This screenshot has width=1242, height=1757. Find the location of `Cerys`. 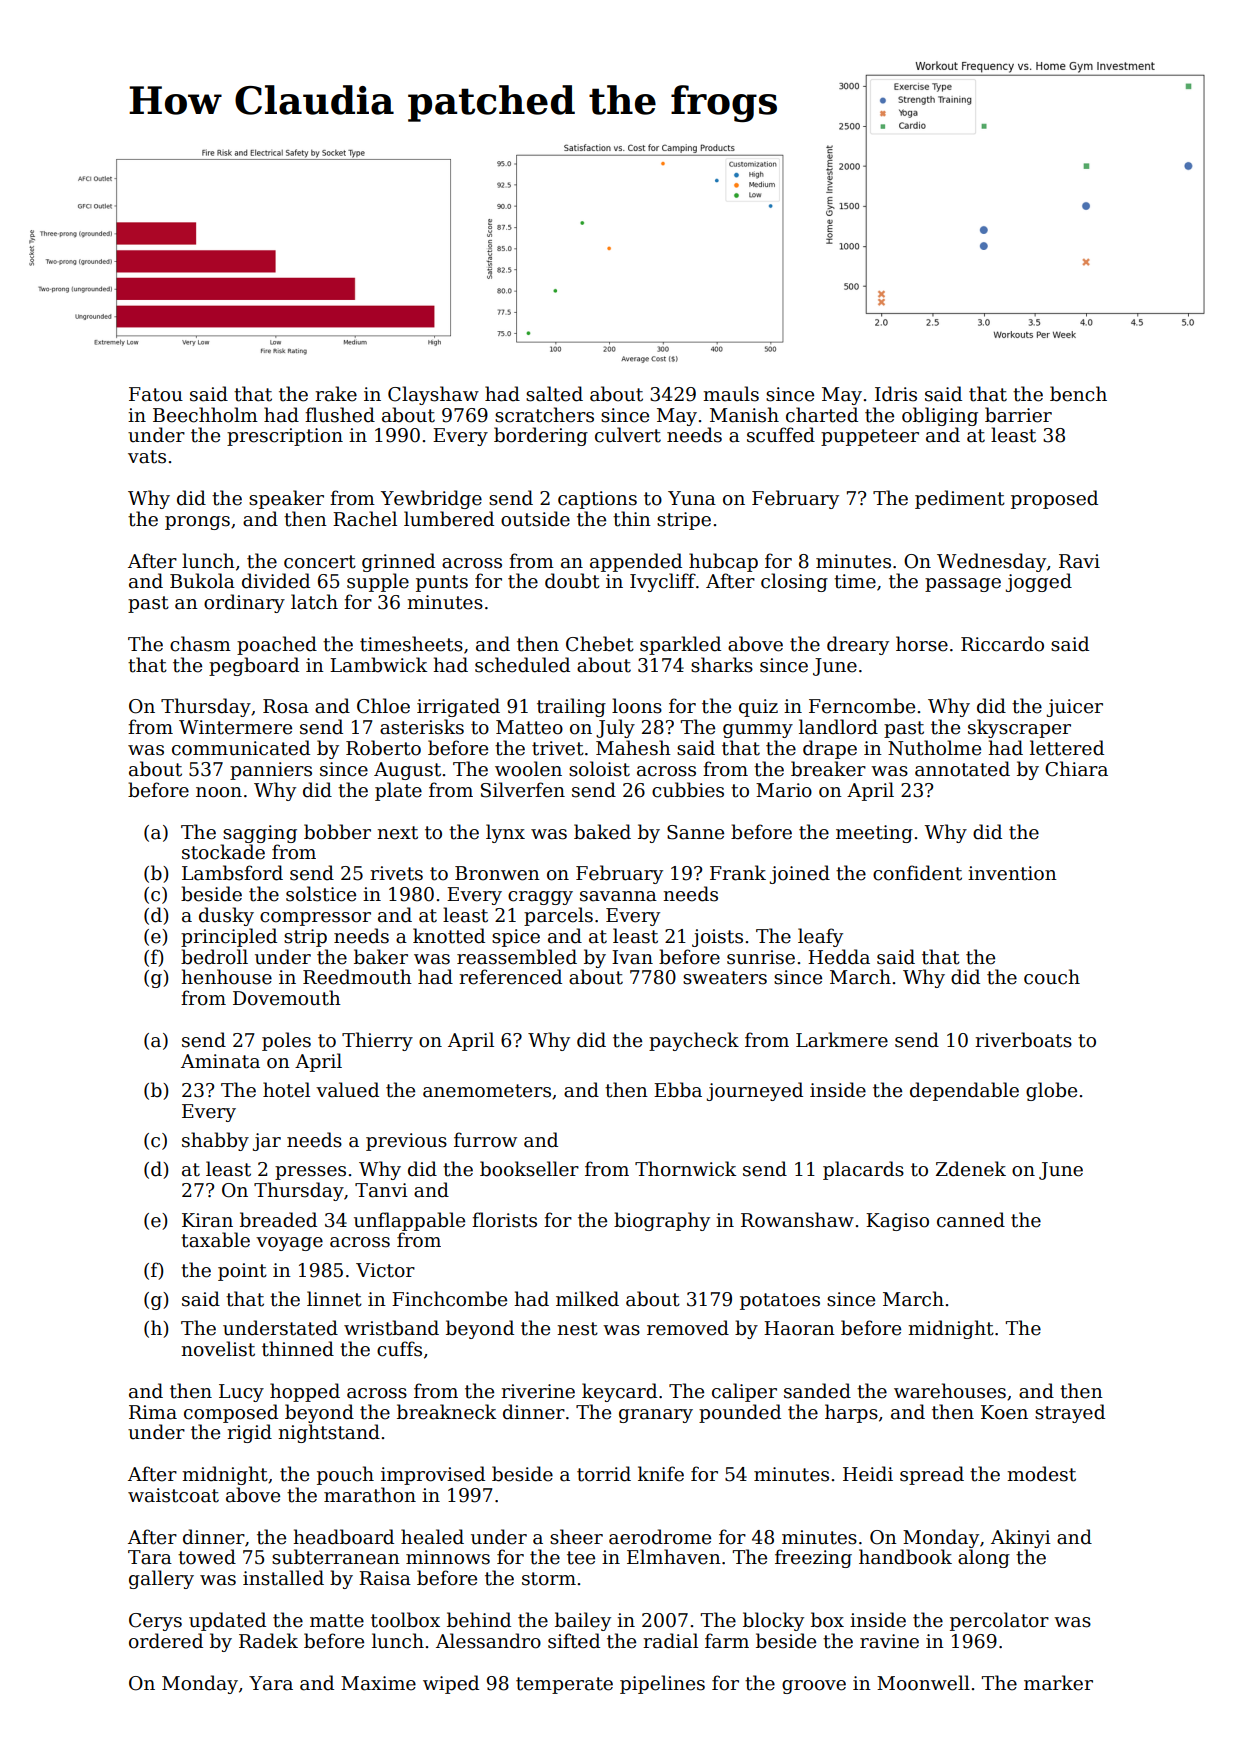

Cerys is located at coordinates (155, 1622).
